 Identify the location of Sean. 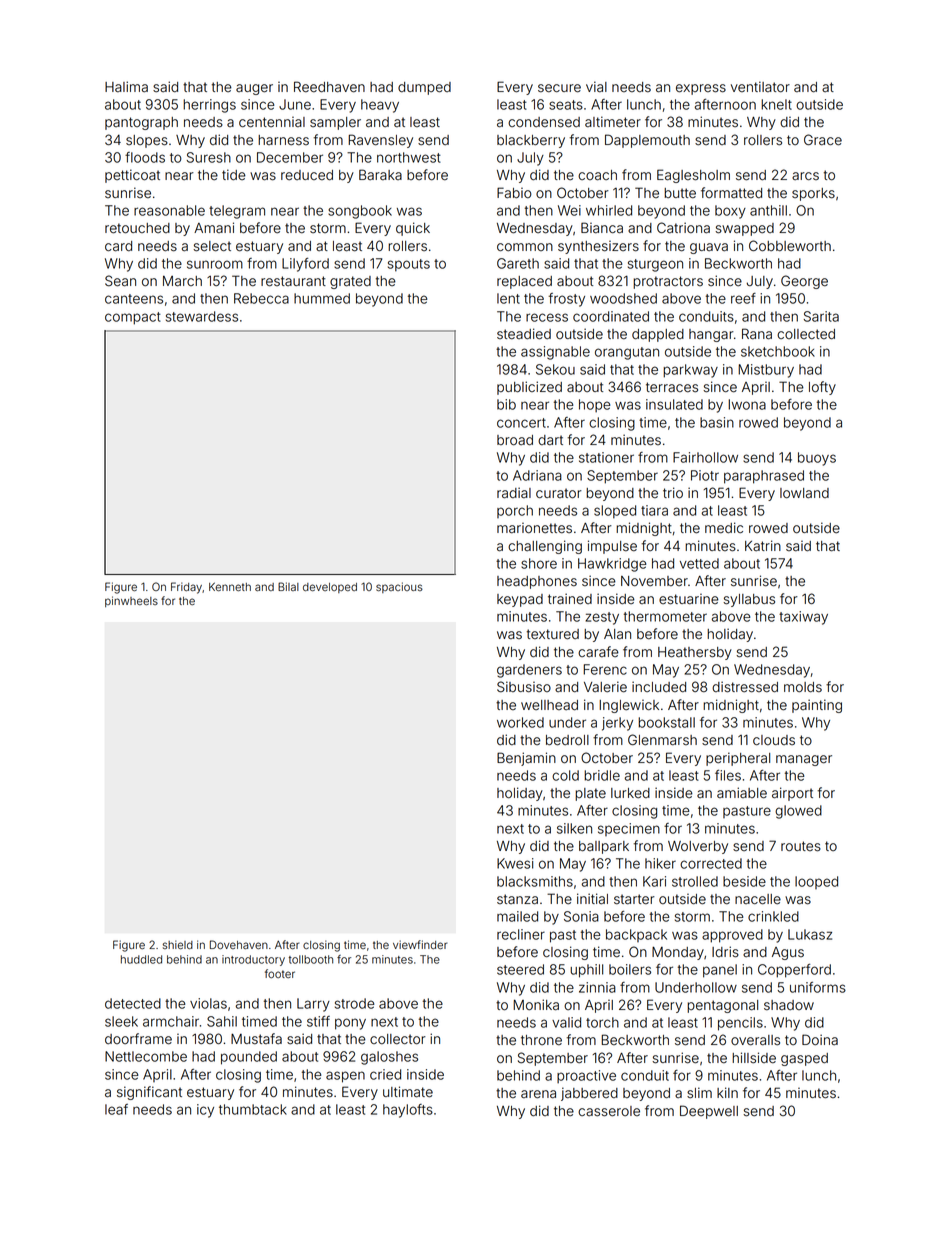
(120, 281).
